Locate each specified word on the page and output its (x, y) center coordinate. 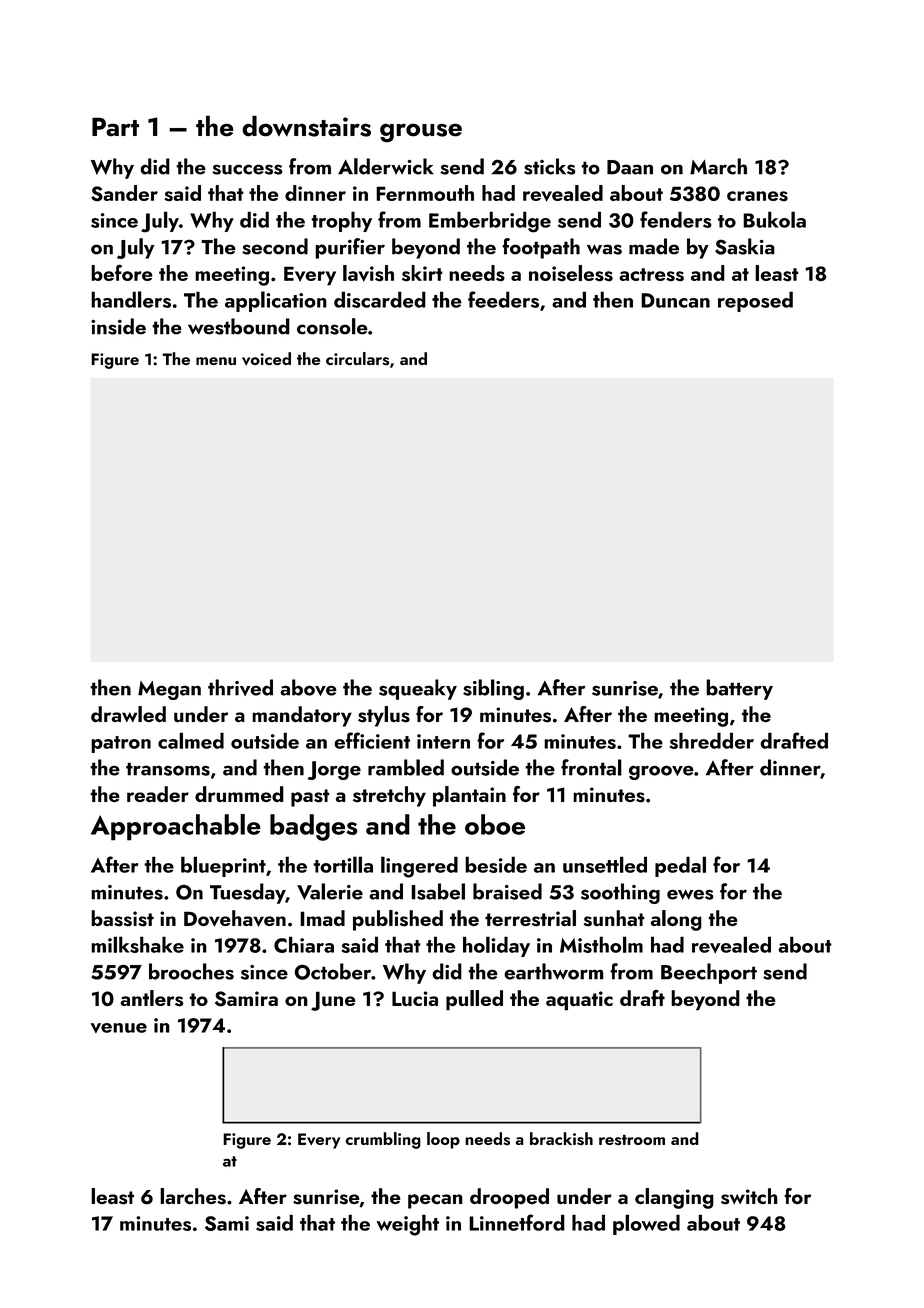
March (718, 166)
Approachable (176, 827)
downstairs (306, 126)
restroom (632, 1139)
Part (115, 127)
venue (119, 1028)
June (333, 1001)
